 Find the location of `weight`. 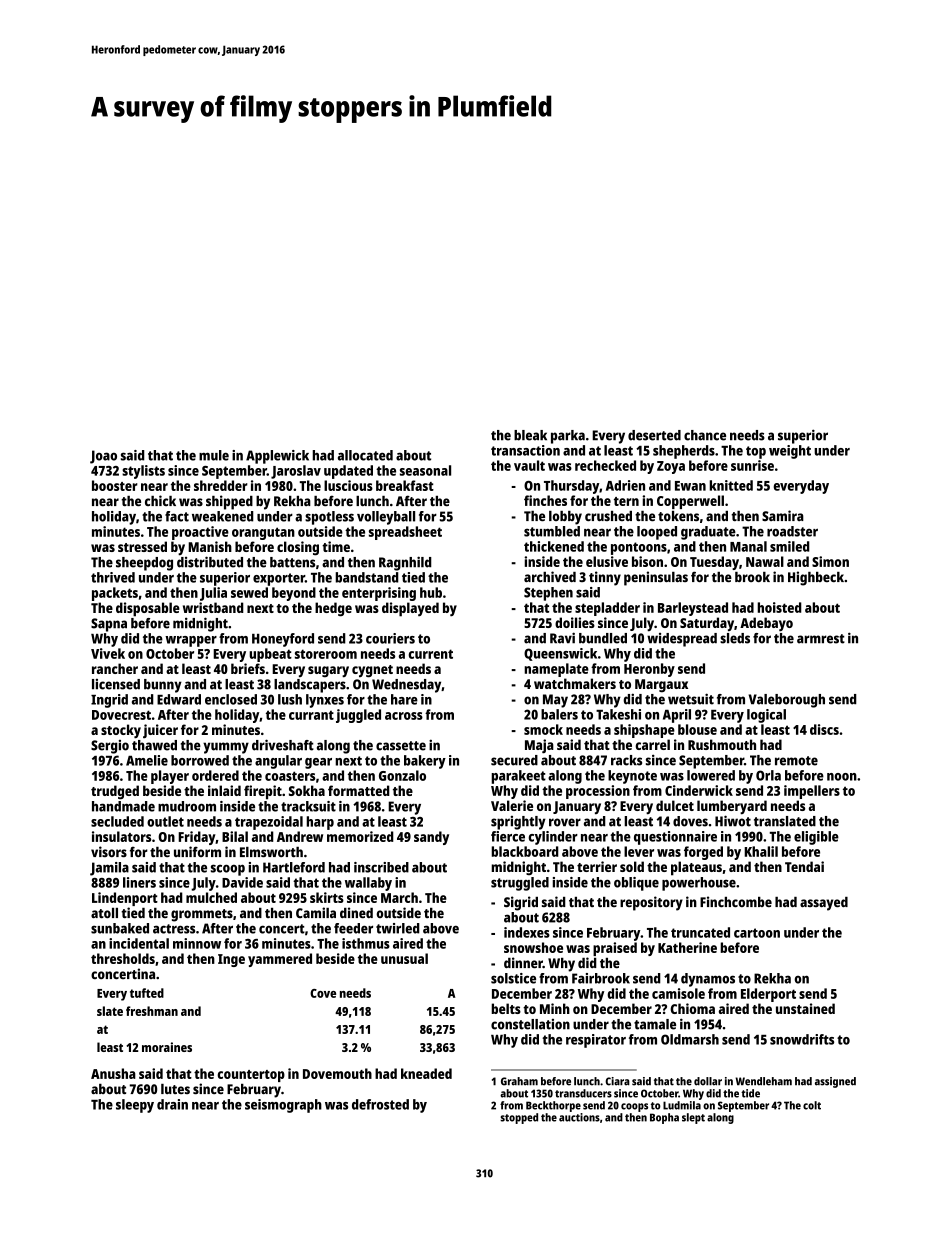

weight is located at coordinates (790, 452).
